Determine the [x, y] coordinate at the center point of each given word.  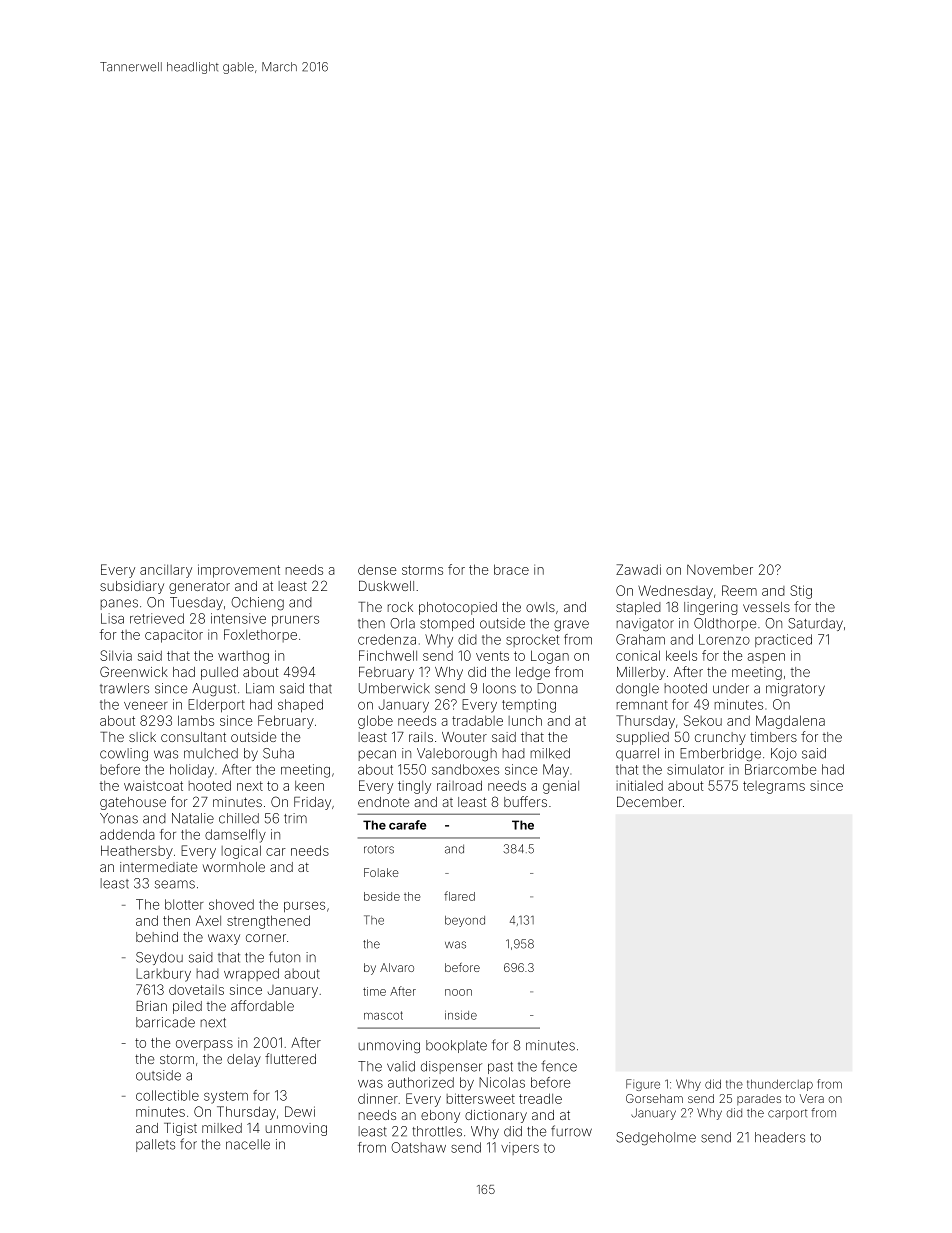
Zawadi [638, 569]
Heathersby [137, 852]
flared [459, 896]
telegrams [774, 787]
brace [511, 569]
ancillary [166, 571]
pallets [155, 1145]
